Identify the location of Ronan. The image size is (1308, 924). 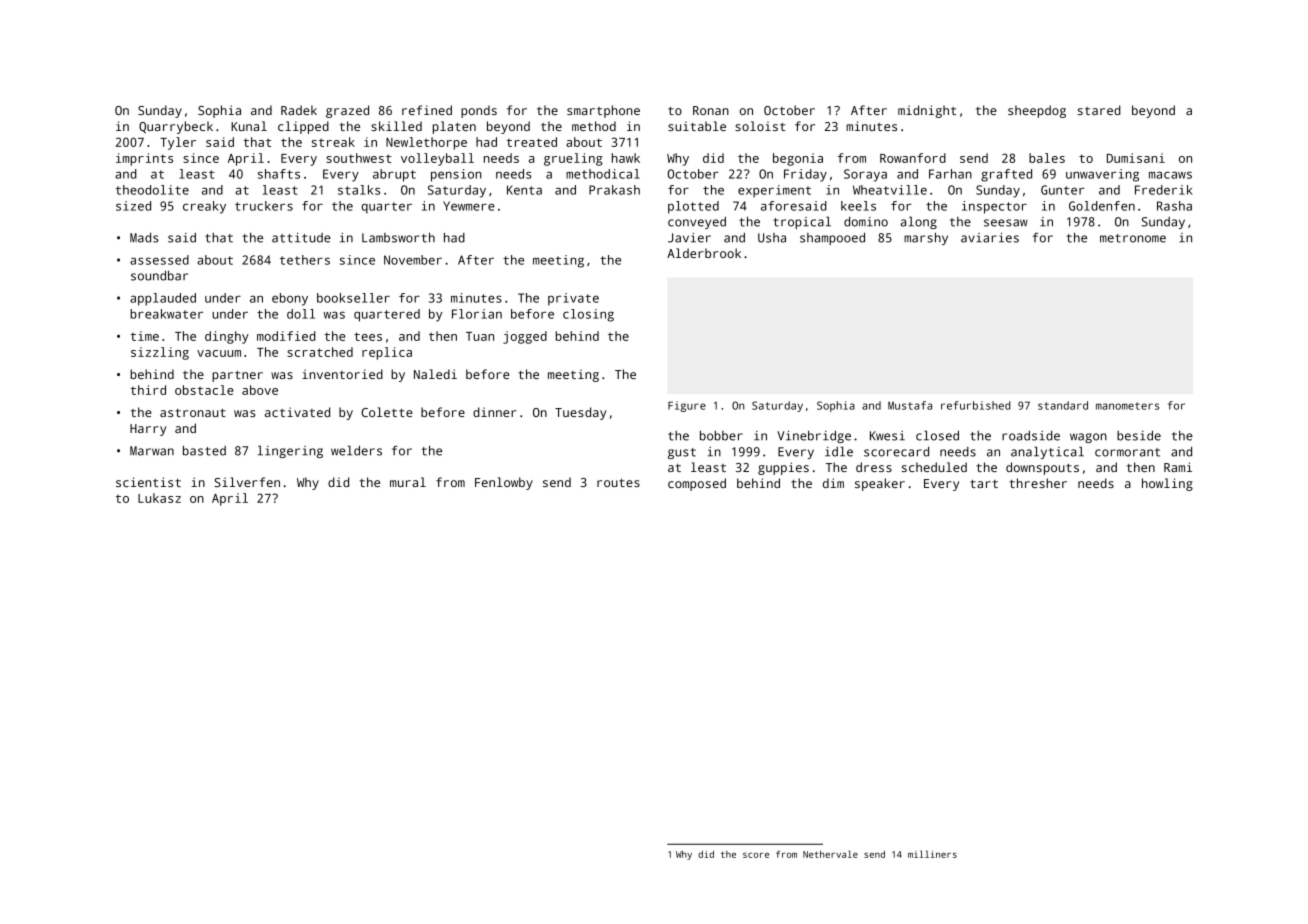
(711, 110).
